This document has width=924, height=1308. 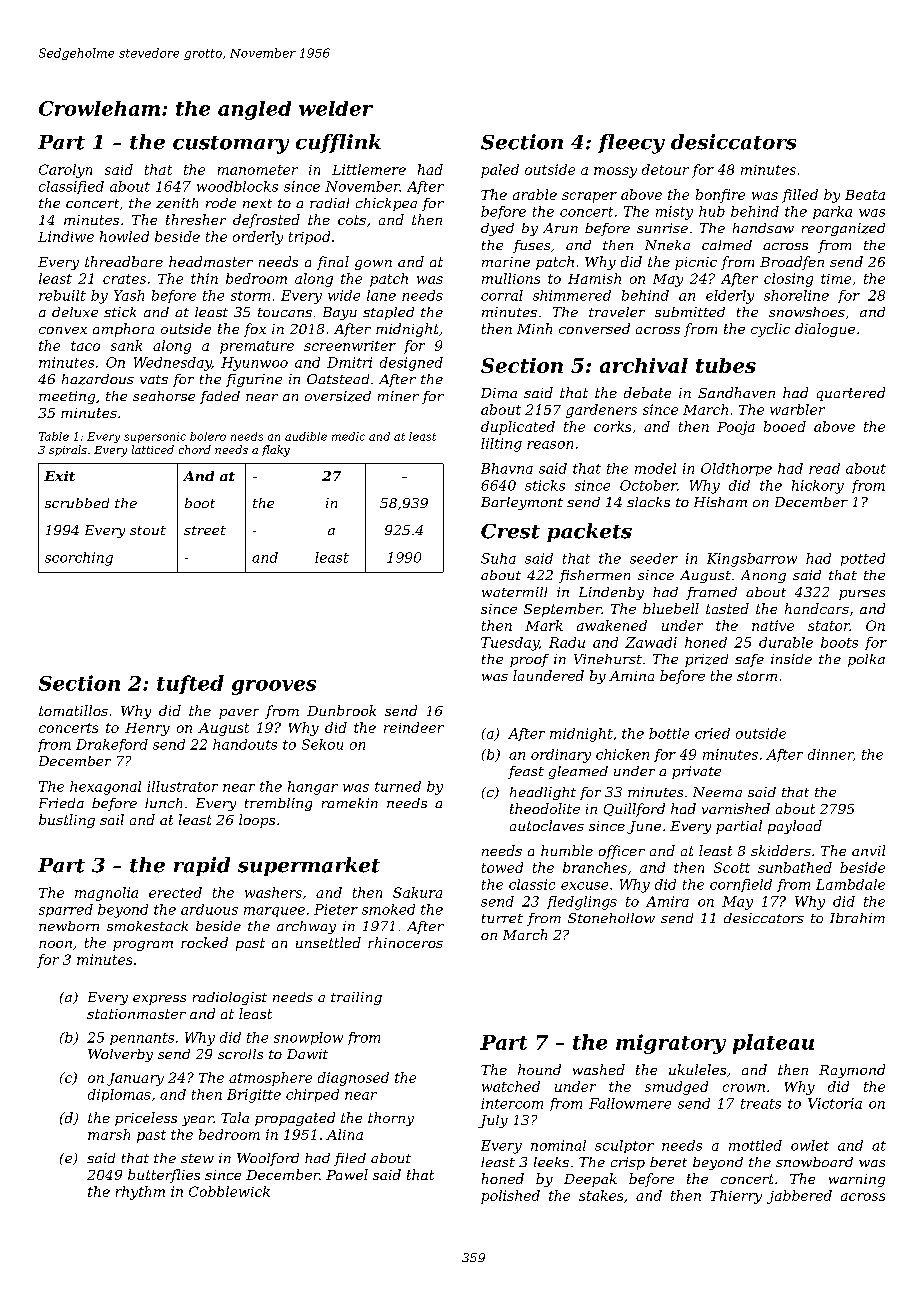 What do you see at coordinates (510, 1197) in the document?
I see `polished` at bounding box center [510, 1197].
